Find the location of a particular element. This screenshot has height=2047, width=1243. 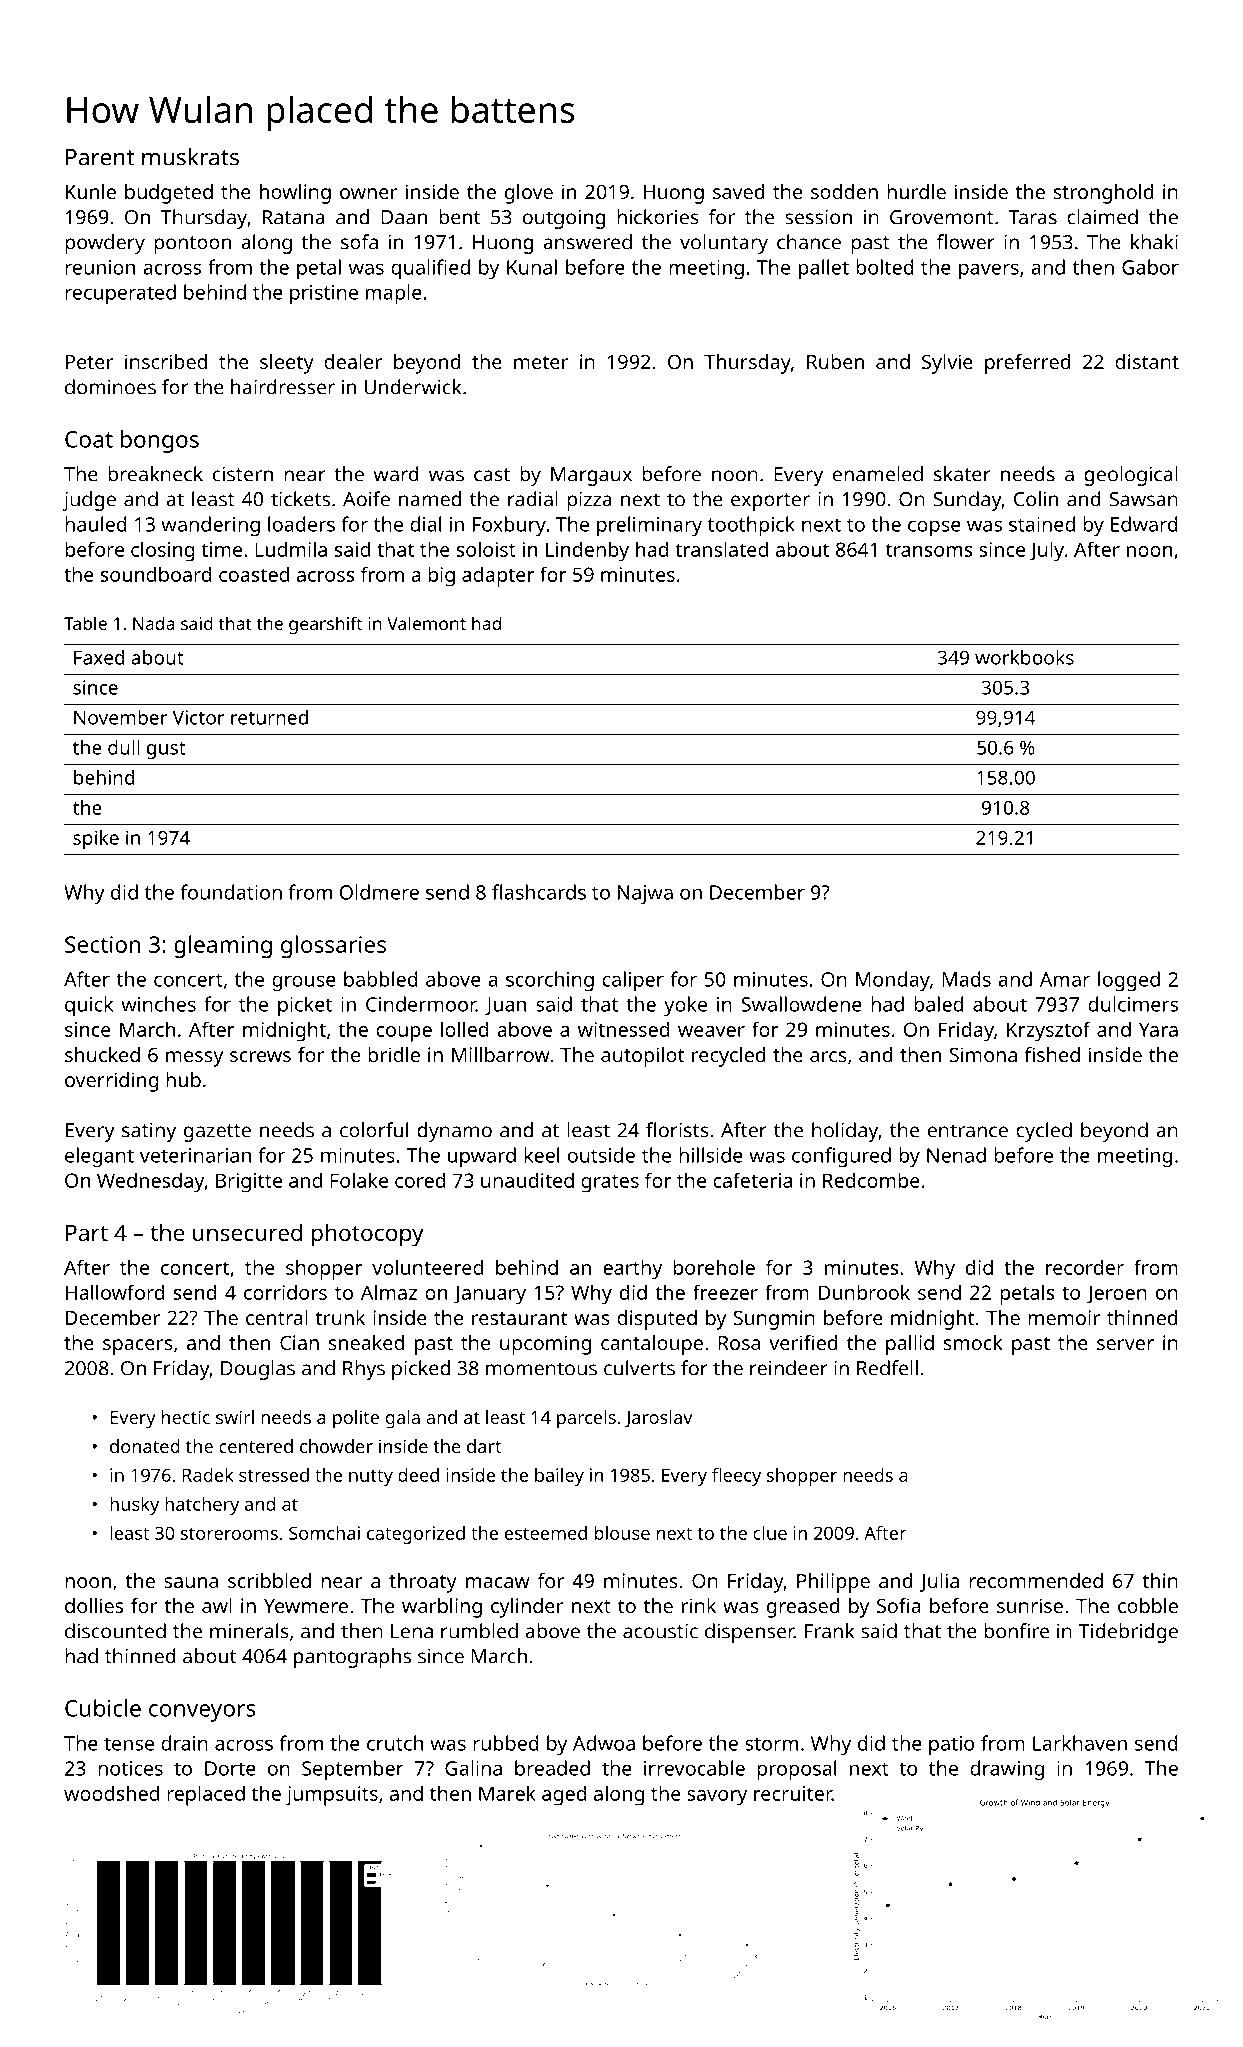

weaver is located at coordinates (711, 1031).
